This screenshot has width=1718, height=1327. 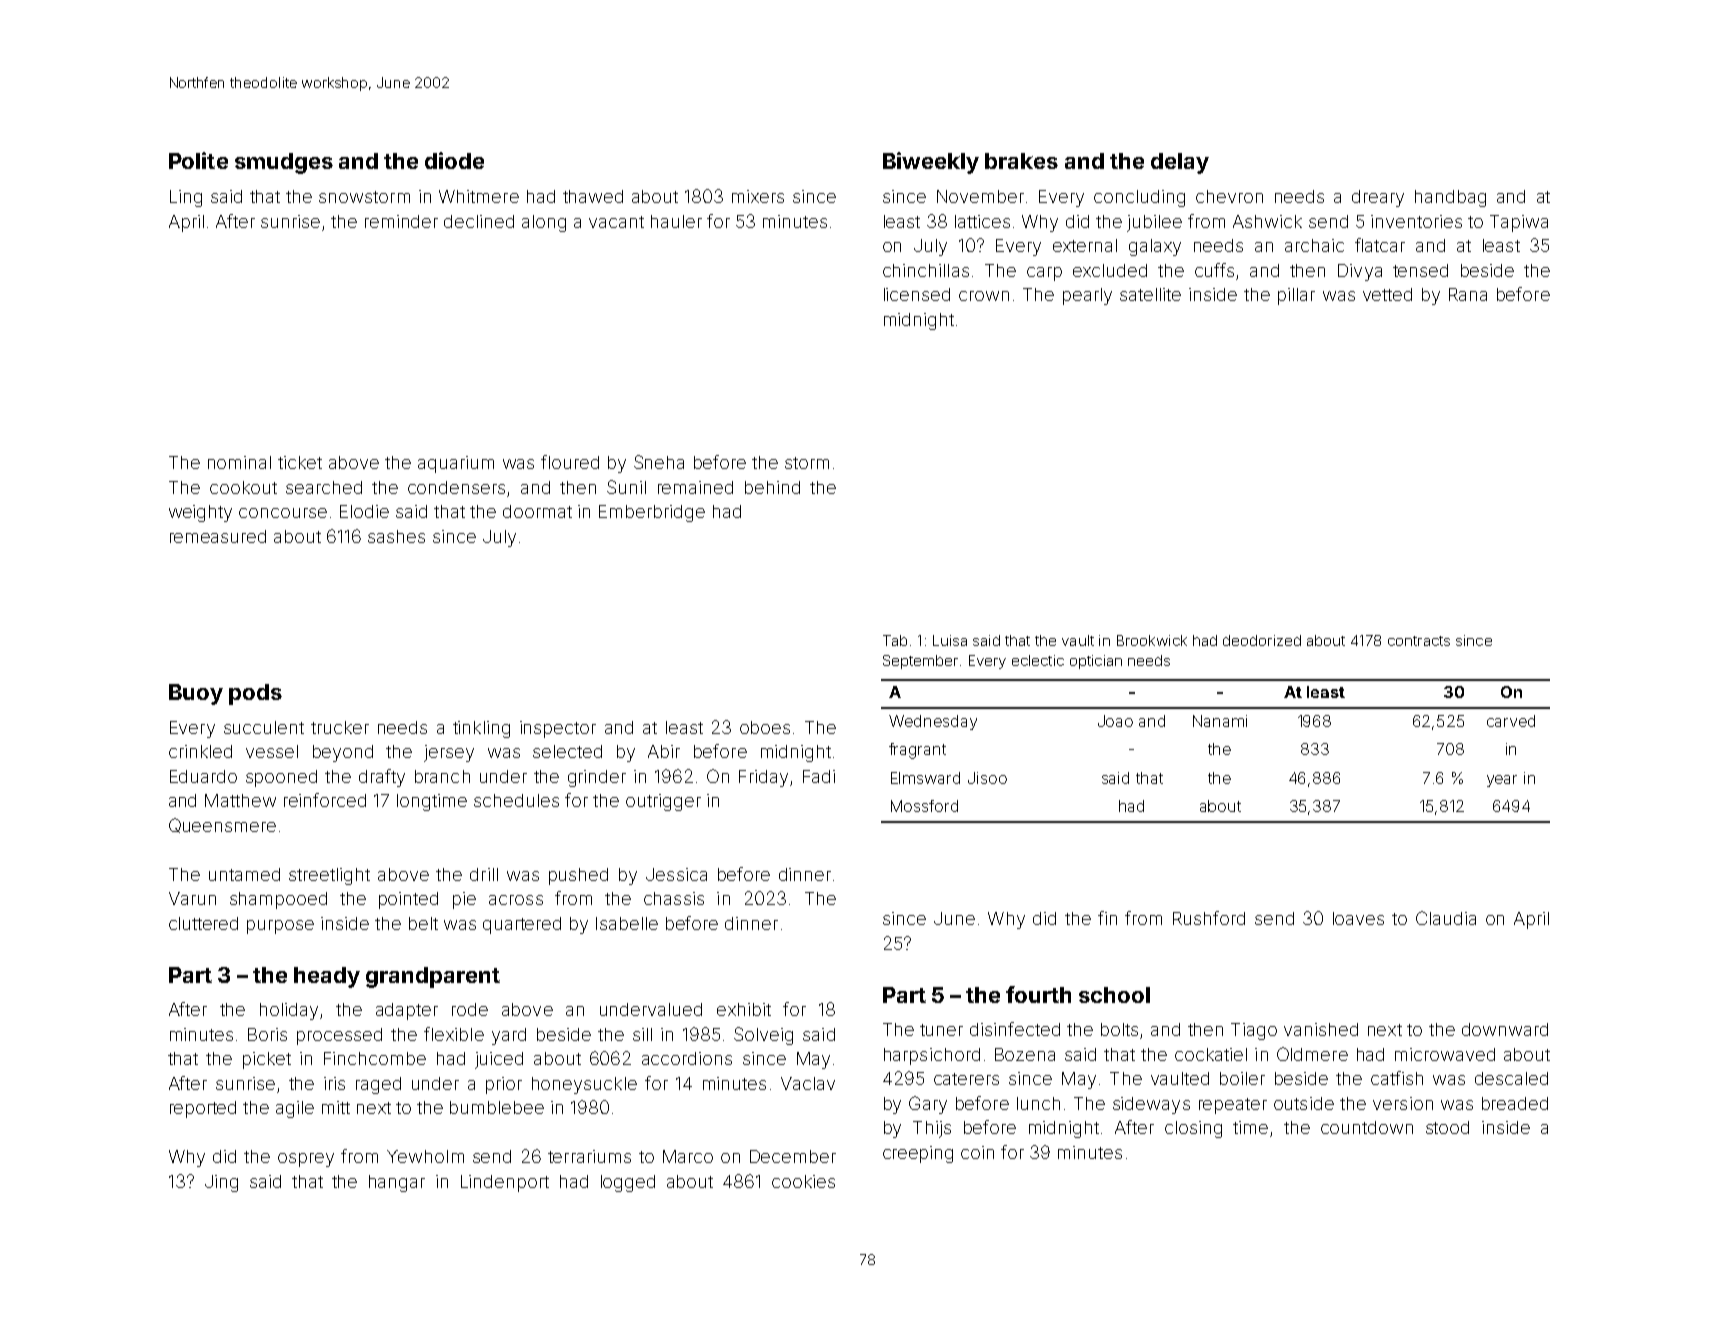 What do you see at coordinates (1021, 161) in the screenshot?
I see `brakes` at bounding box center [1021, 161].
